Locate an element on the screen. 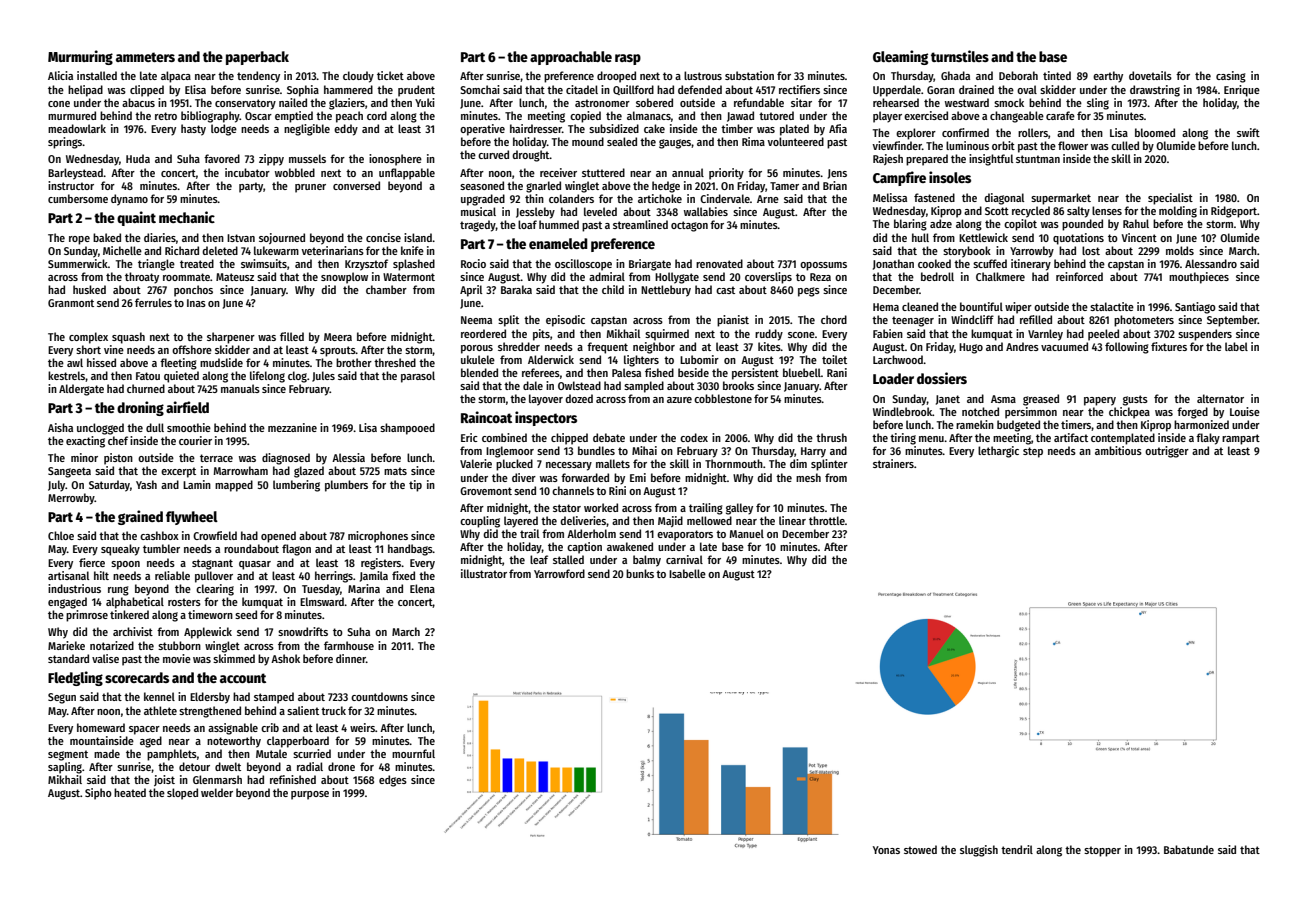 The width and height of the screenshot is (1308, 924). Murmuring is located at coordinates (80, 57).
